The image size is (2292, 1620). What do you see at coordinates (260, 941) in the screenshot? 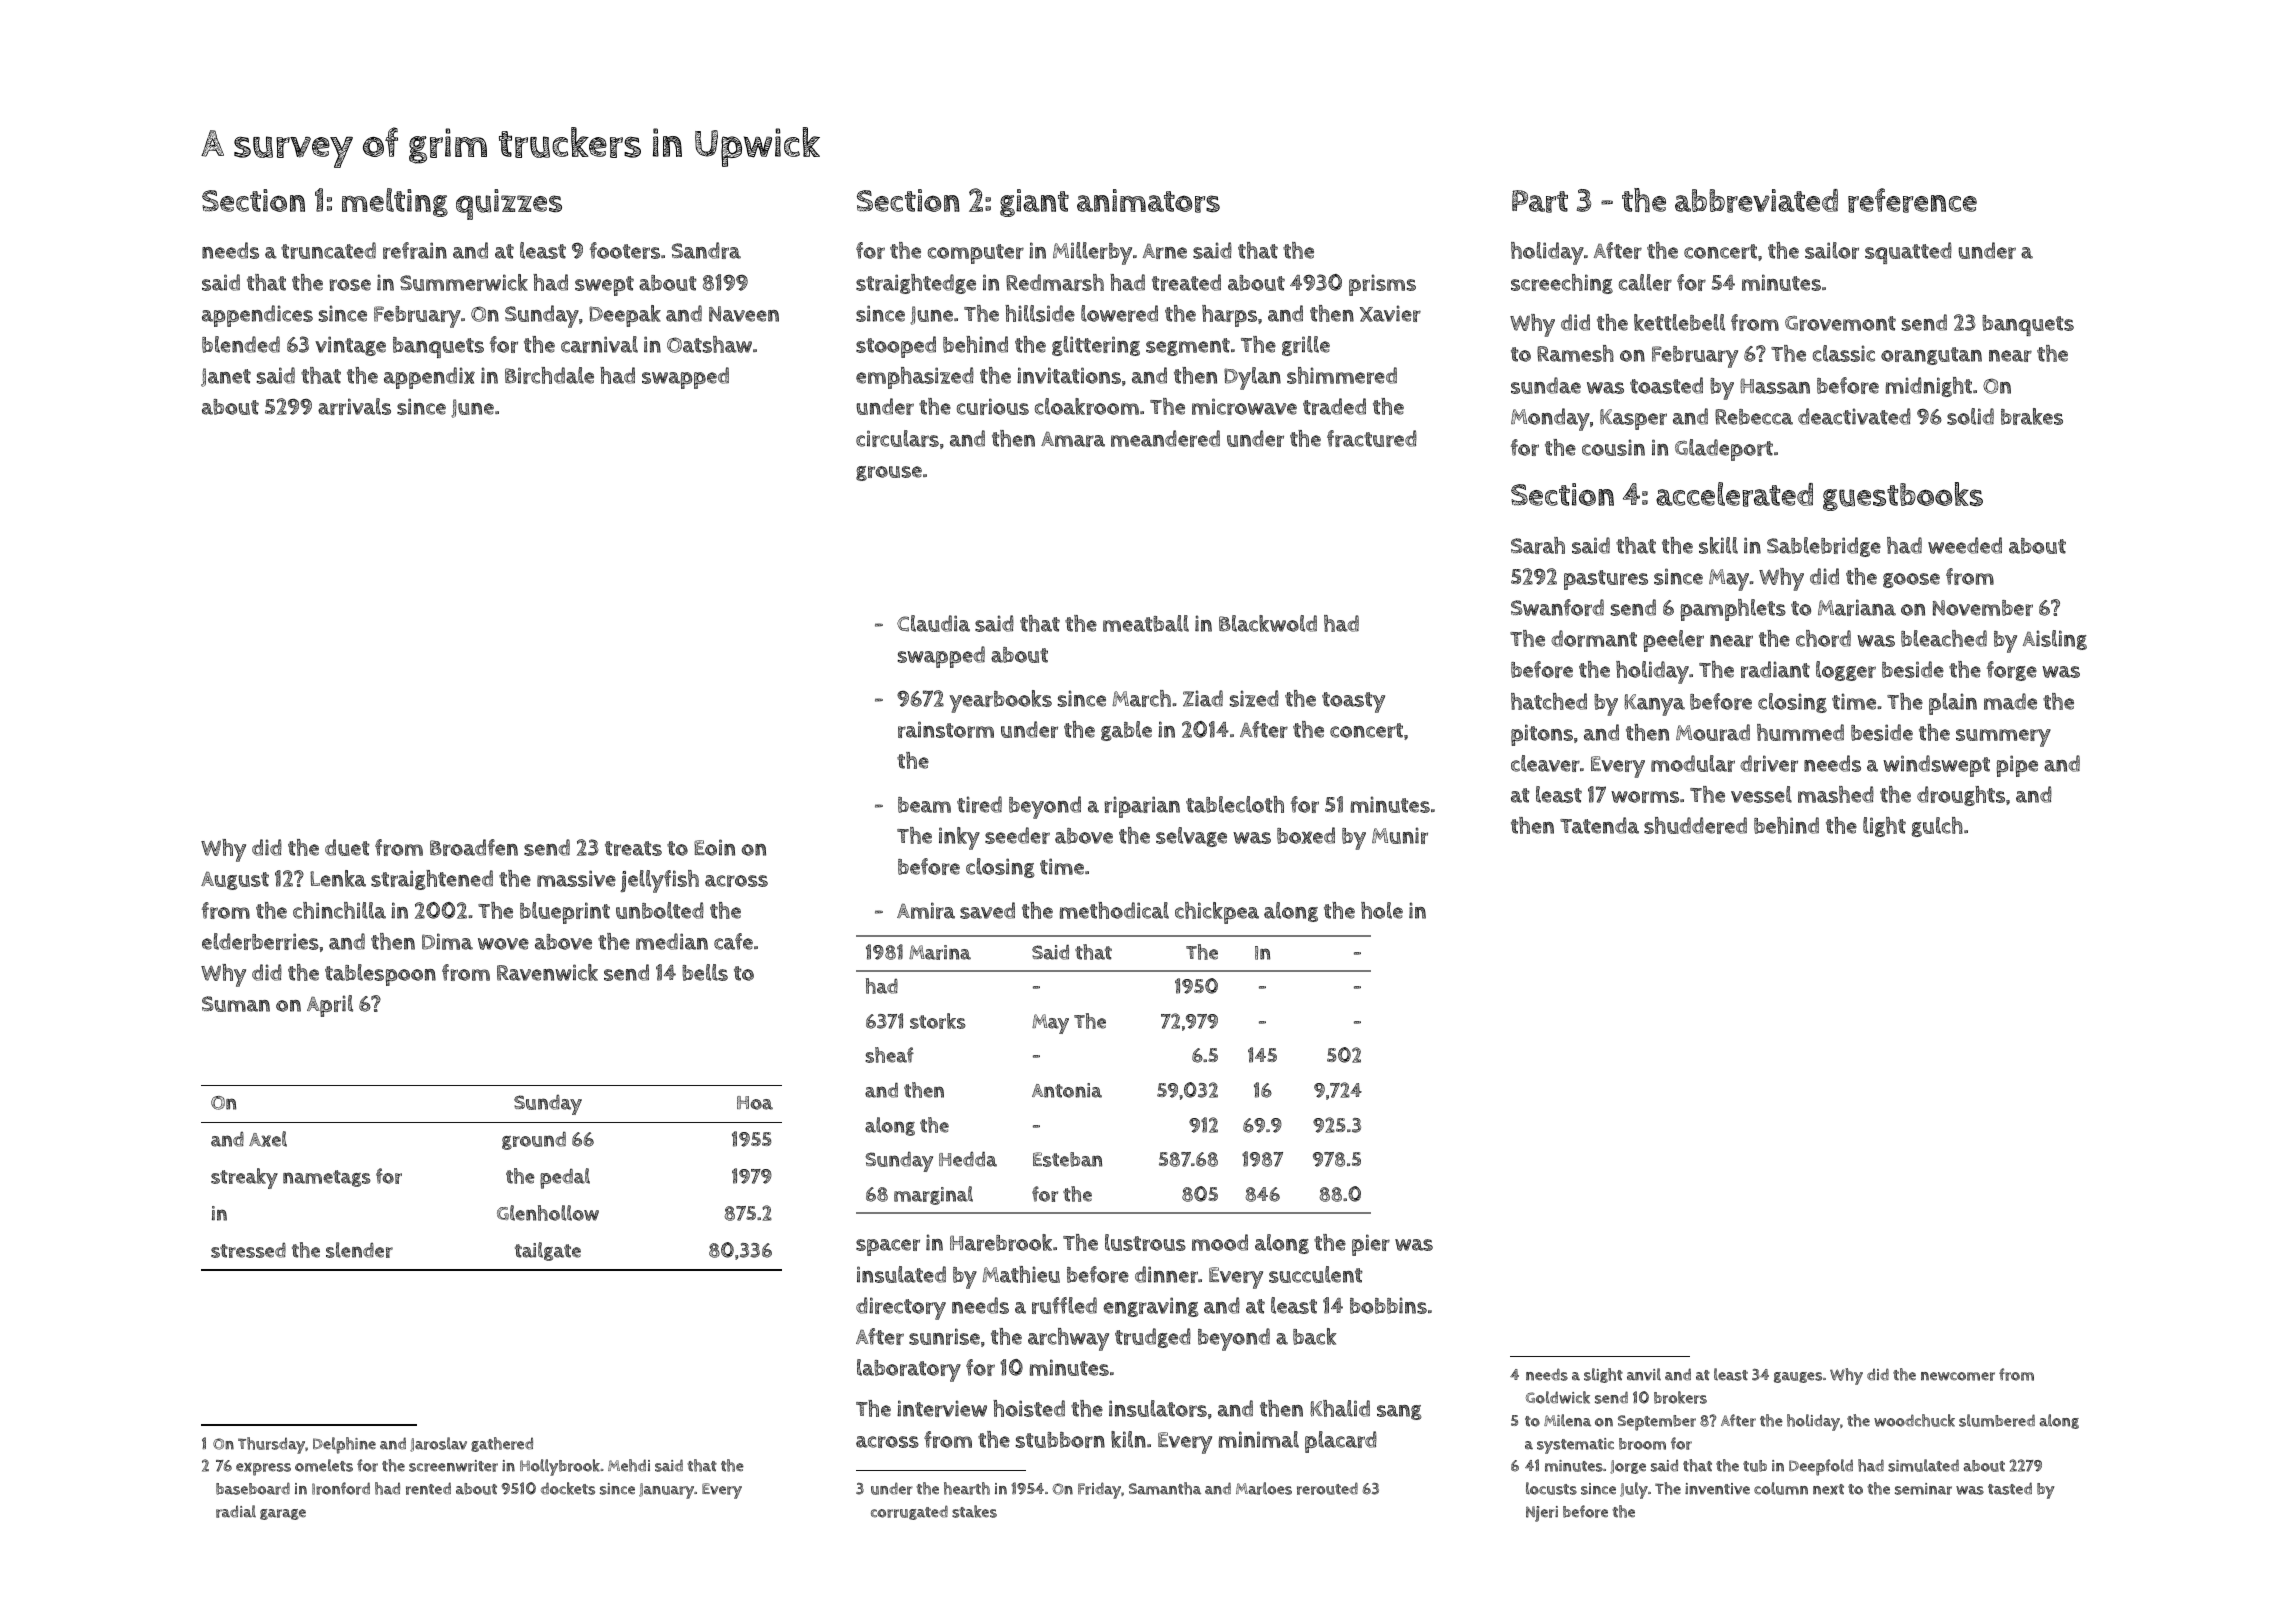
I see `elderberries` at bounding box center [260, 941].
